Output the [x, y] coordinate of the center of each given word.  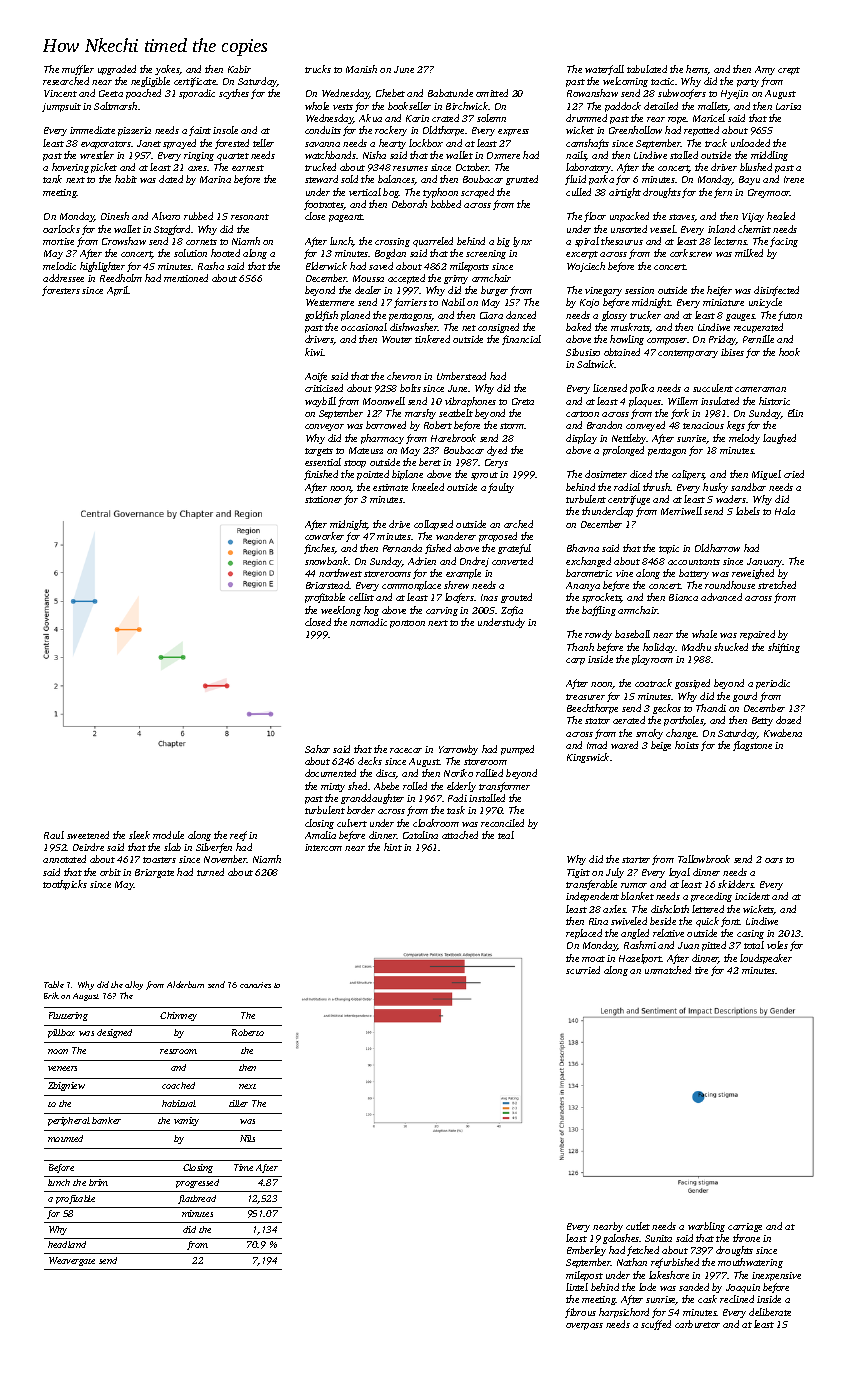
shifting [784, 648]
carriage [745, 1227]
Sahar [317, 749]
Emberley [586, 1251]
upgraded [117, 70]
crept [789, 71]
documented [330, 773]
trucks [318, 69]
